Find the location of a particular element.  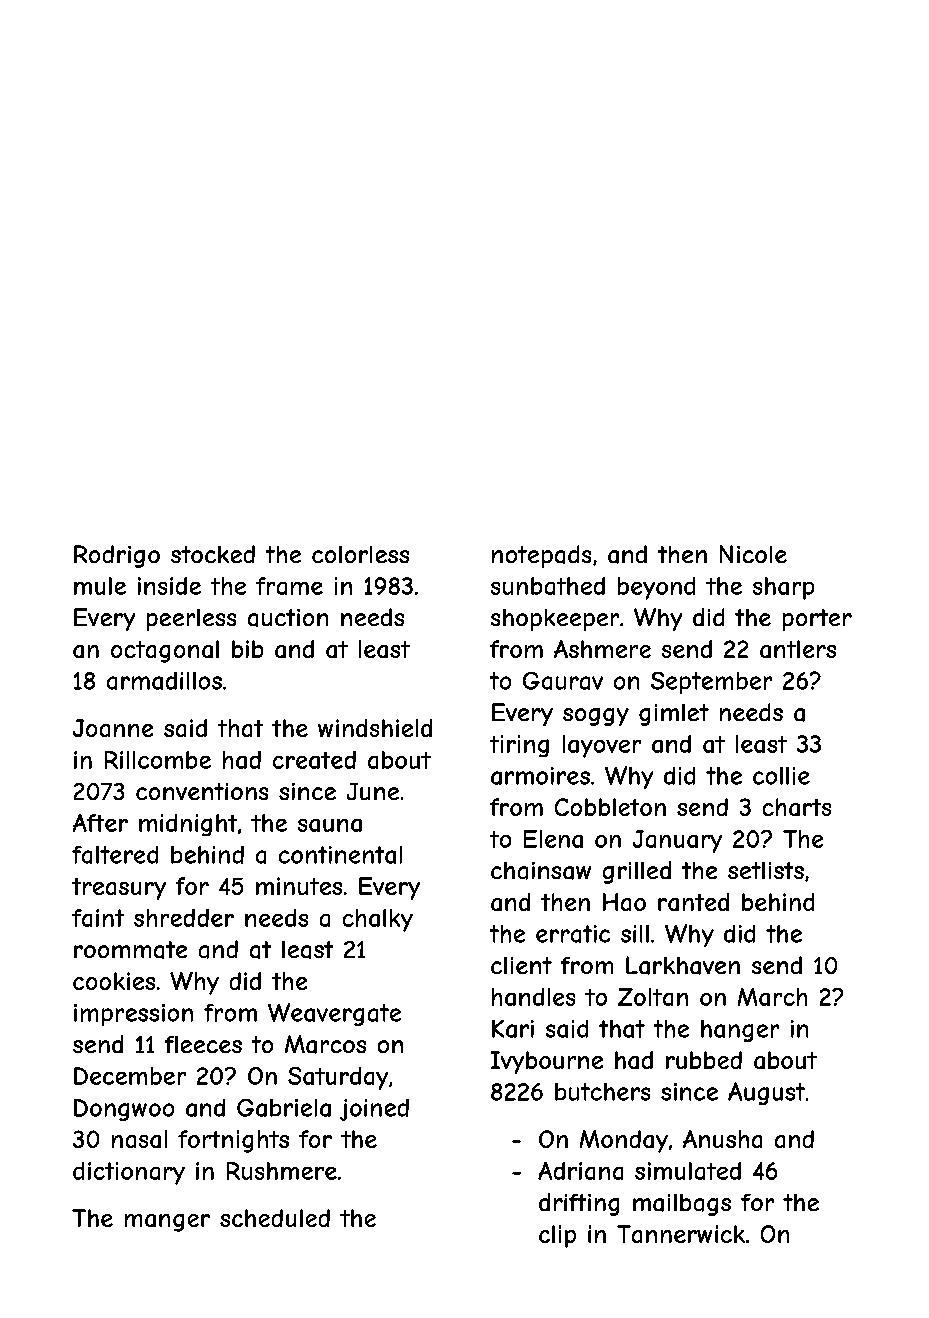

Nicole is located at coordinates (753, 554).
